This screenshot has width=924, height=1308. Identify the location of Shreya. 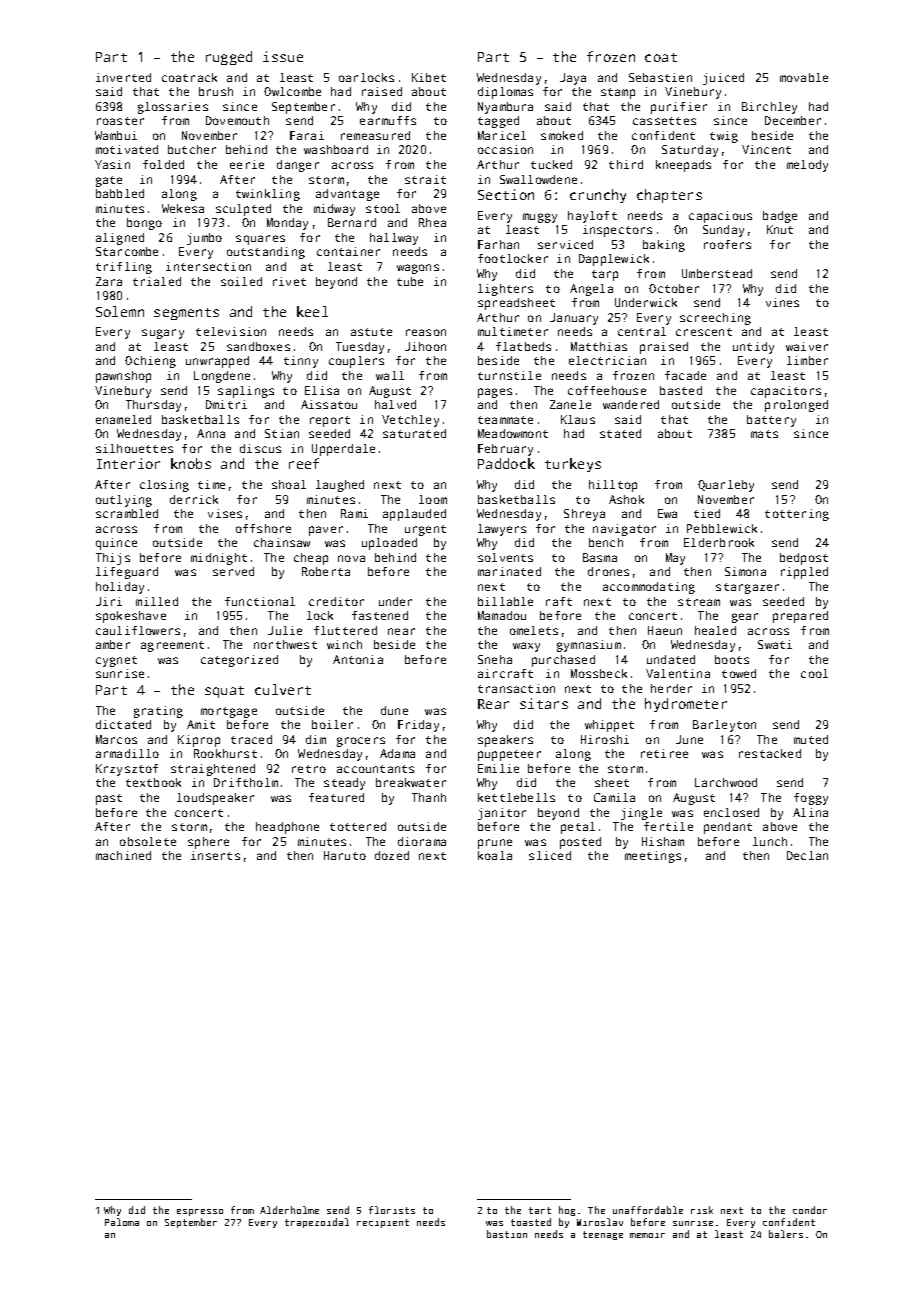
(584, 515).
